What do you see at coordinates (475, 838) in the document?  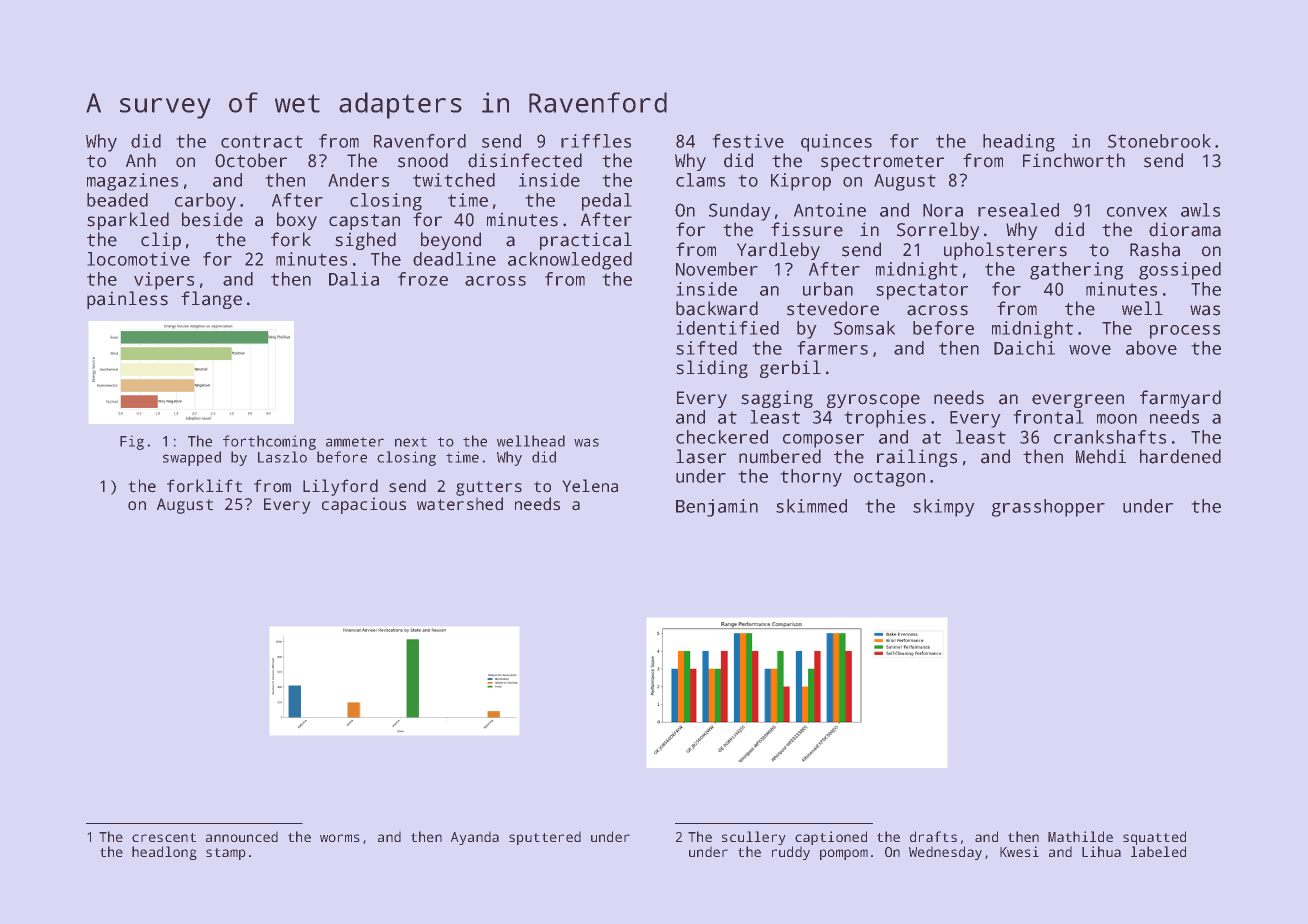 I see `Ayanda` at bounding box center [475, 838].
